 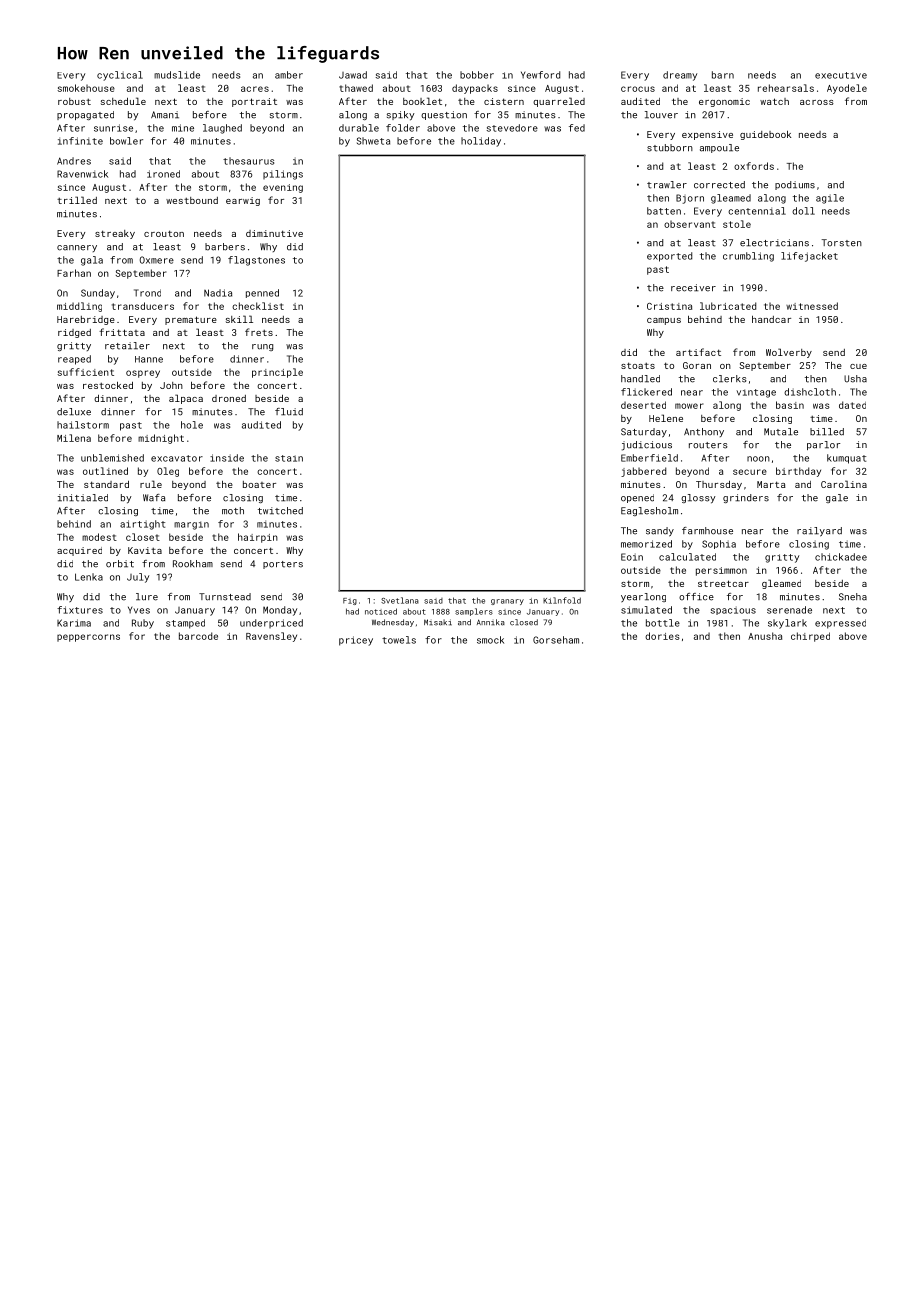 I want to click on dreamy, so click(x=680, y=76).
